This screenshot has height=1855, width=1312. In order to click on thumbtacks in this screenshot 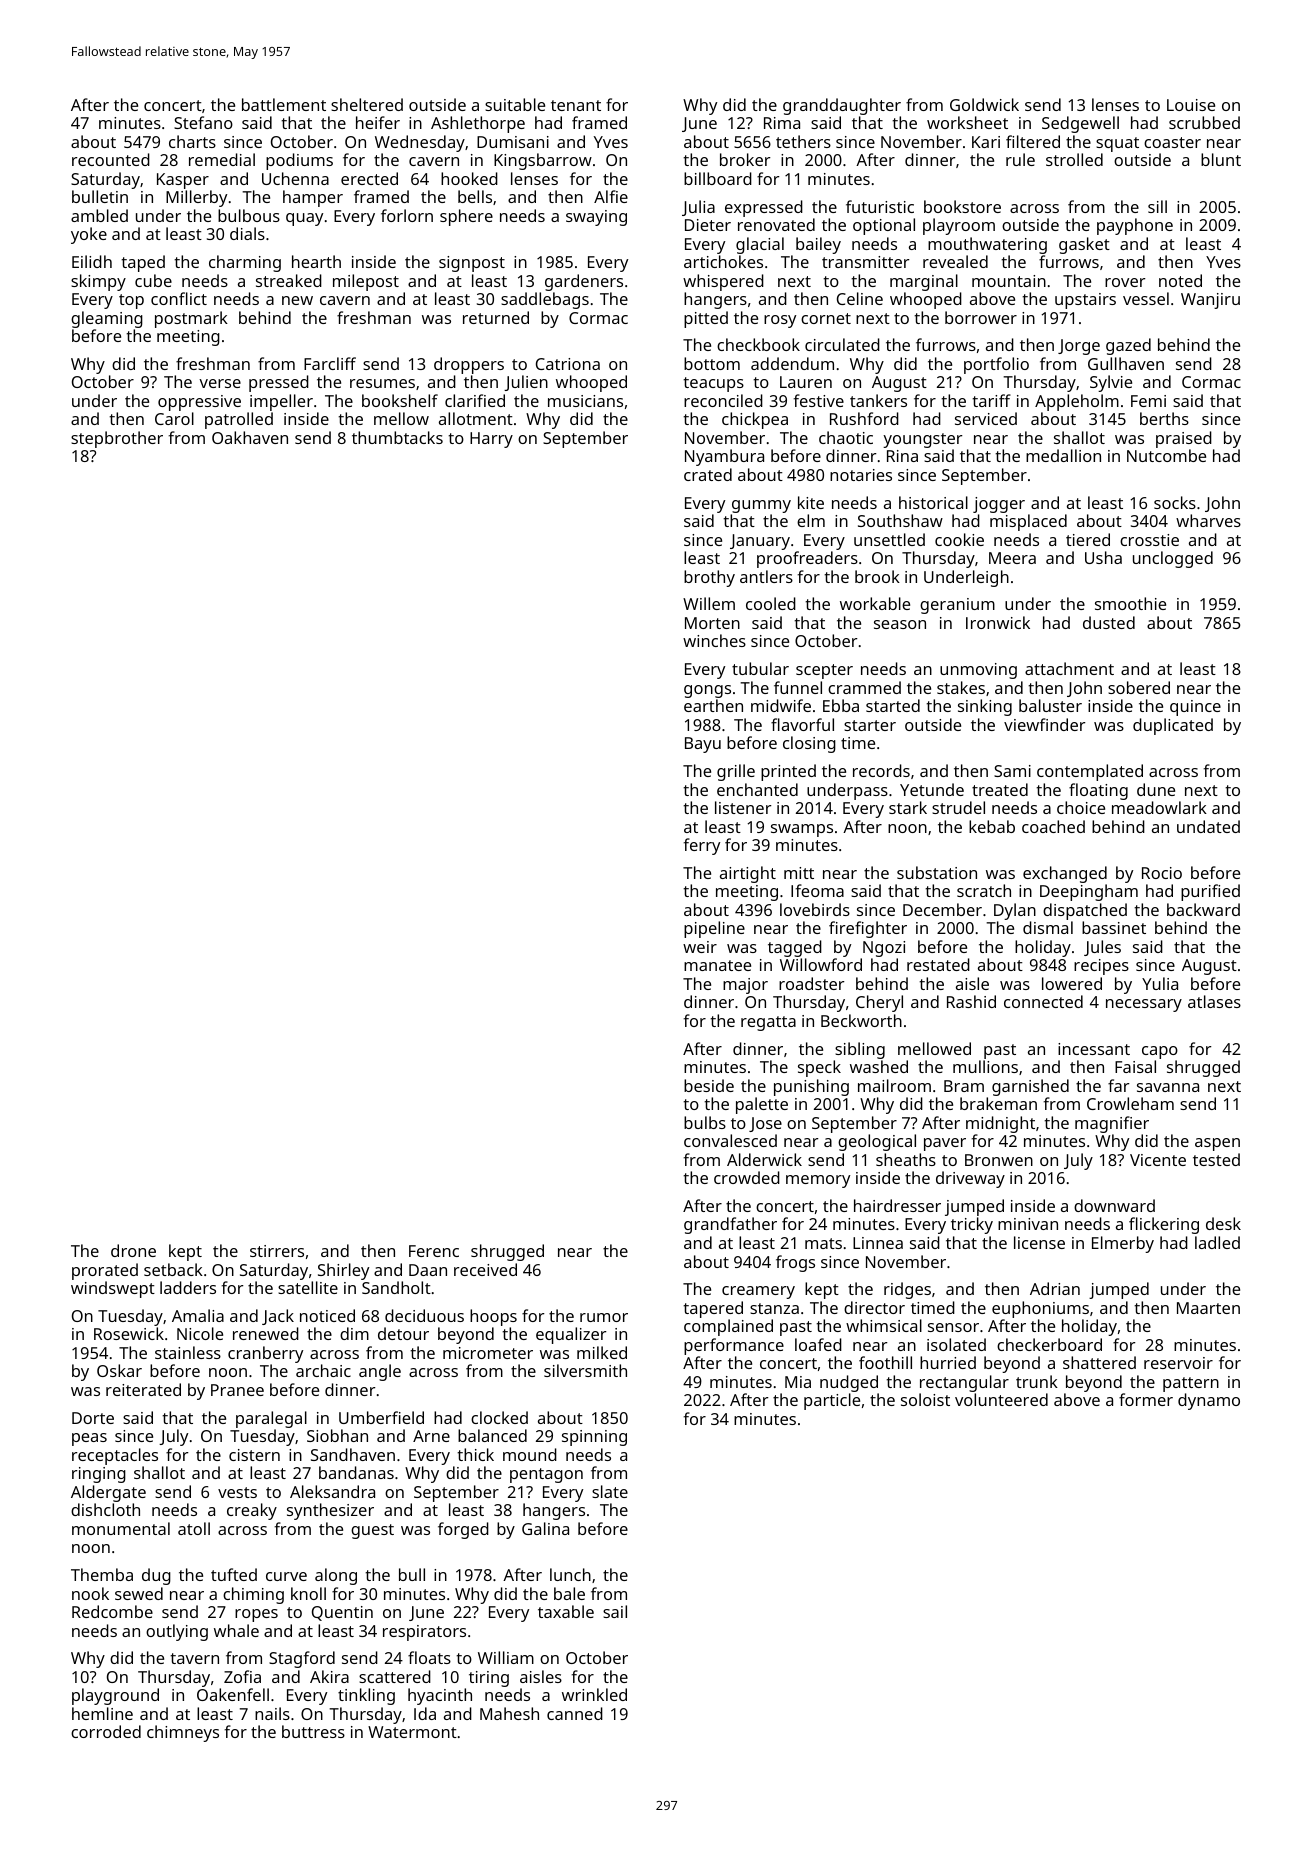, I will do `click(397, 437)`.
